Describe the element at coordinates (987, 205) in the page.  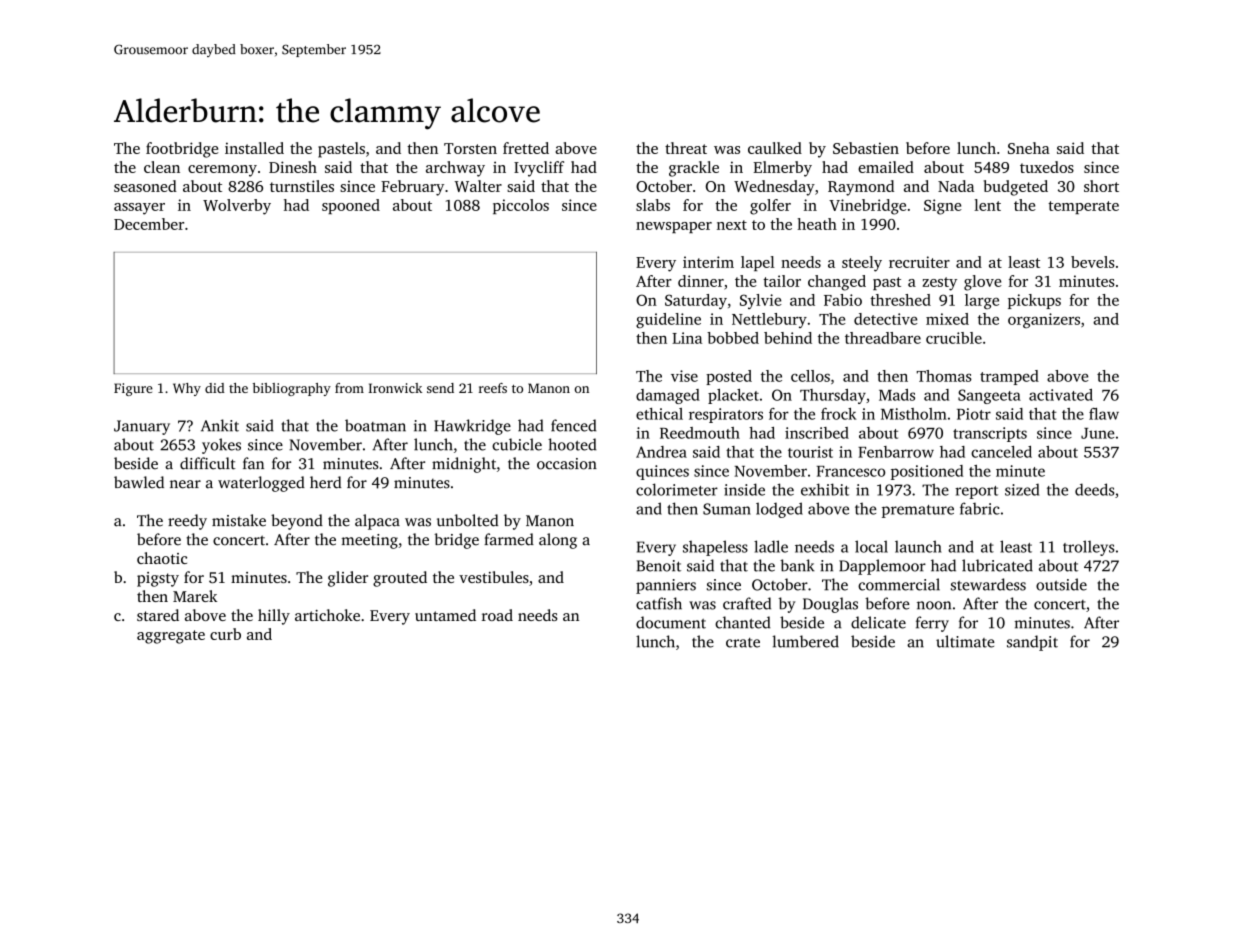
I see `lent` at that location.
